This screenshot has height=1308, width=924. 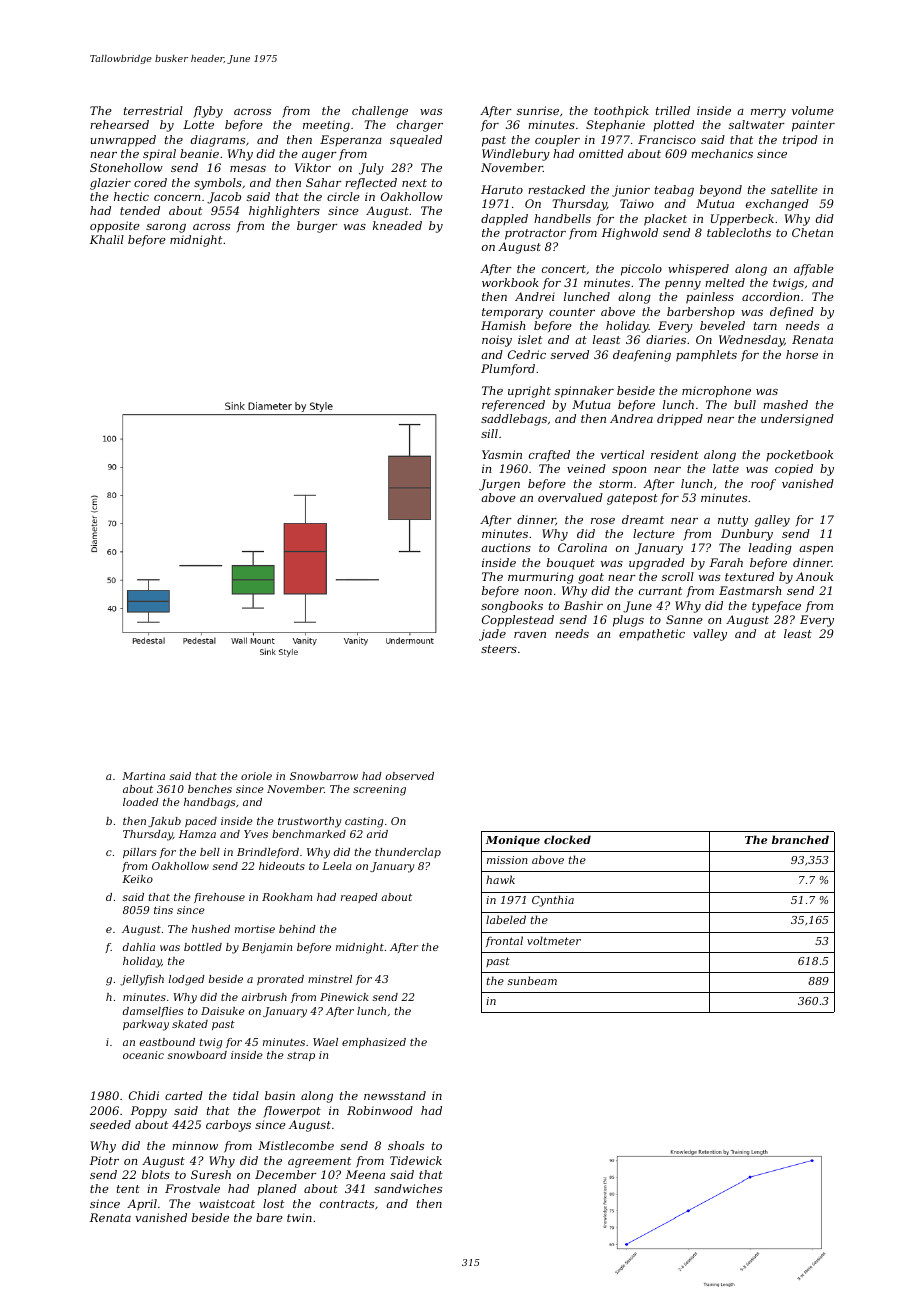 What do you see at coordinates (499, 649) in the screenshot?
I see `steers` at bounding box center [499, 649].
